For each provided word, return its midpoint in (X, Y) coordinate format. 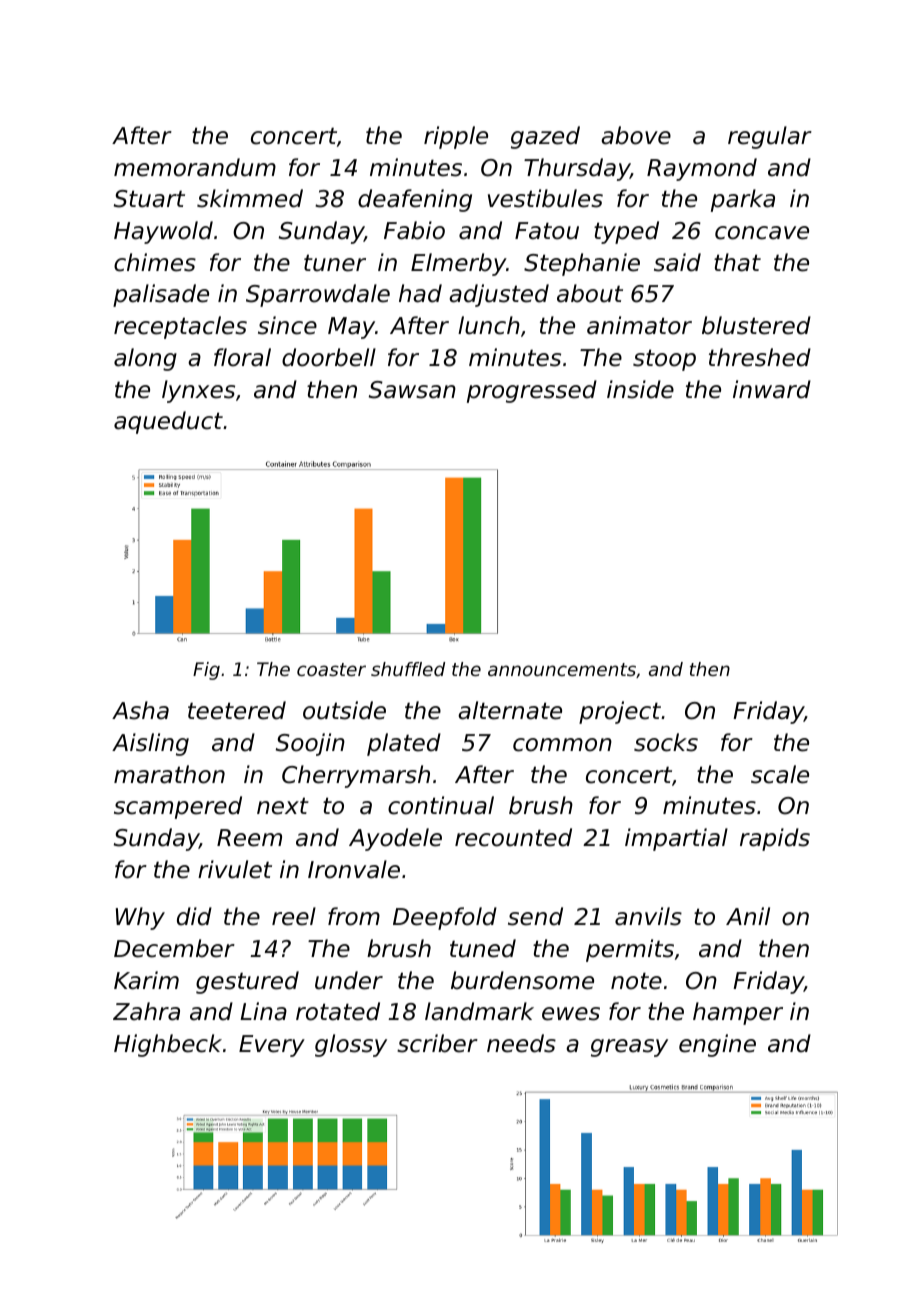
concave (762, 233)
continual (441, 805)
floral (242, 357)
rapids (775, 839)
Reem (249, 838)
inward (772, 389)
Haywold (163, 232)
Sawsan (412, 390)
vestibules (545, 198)
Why (140, 918)
